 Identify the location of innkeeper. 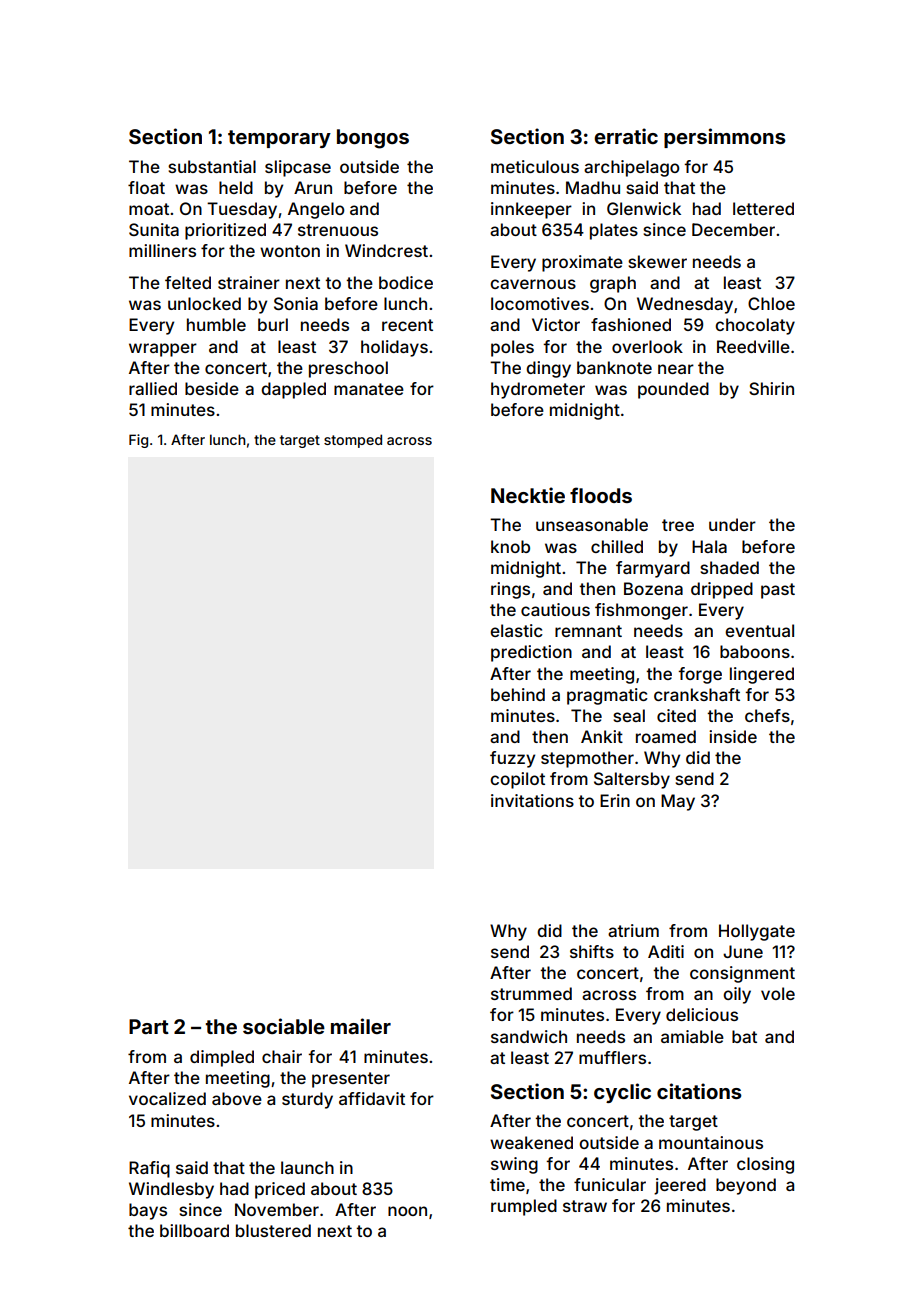
(531, 210).
